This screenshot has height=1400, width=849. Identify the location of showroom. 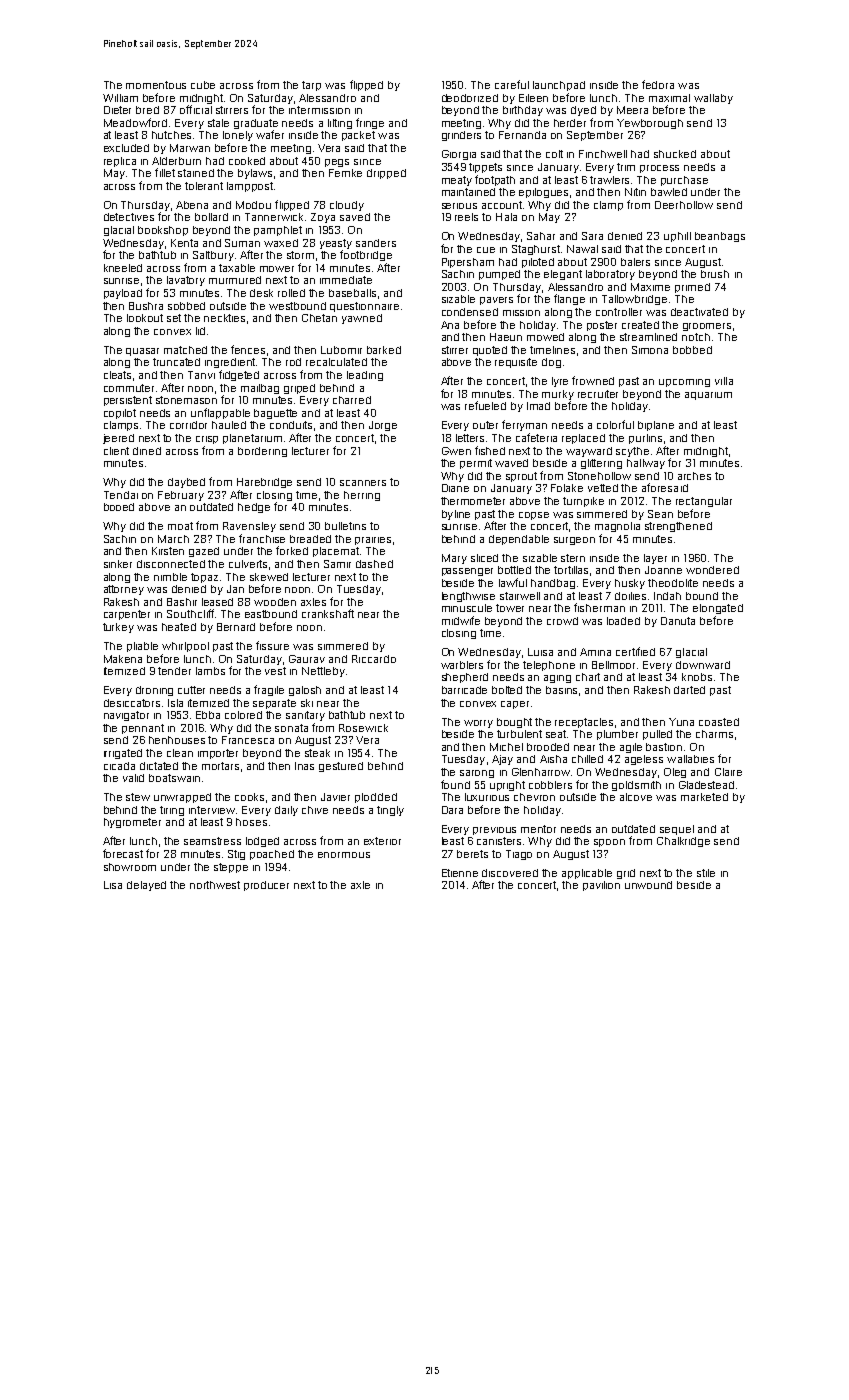
(130, 867).
